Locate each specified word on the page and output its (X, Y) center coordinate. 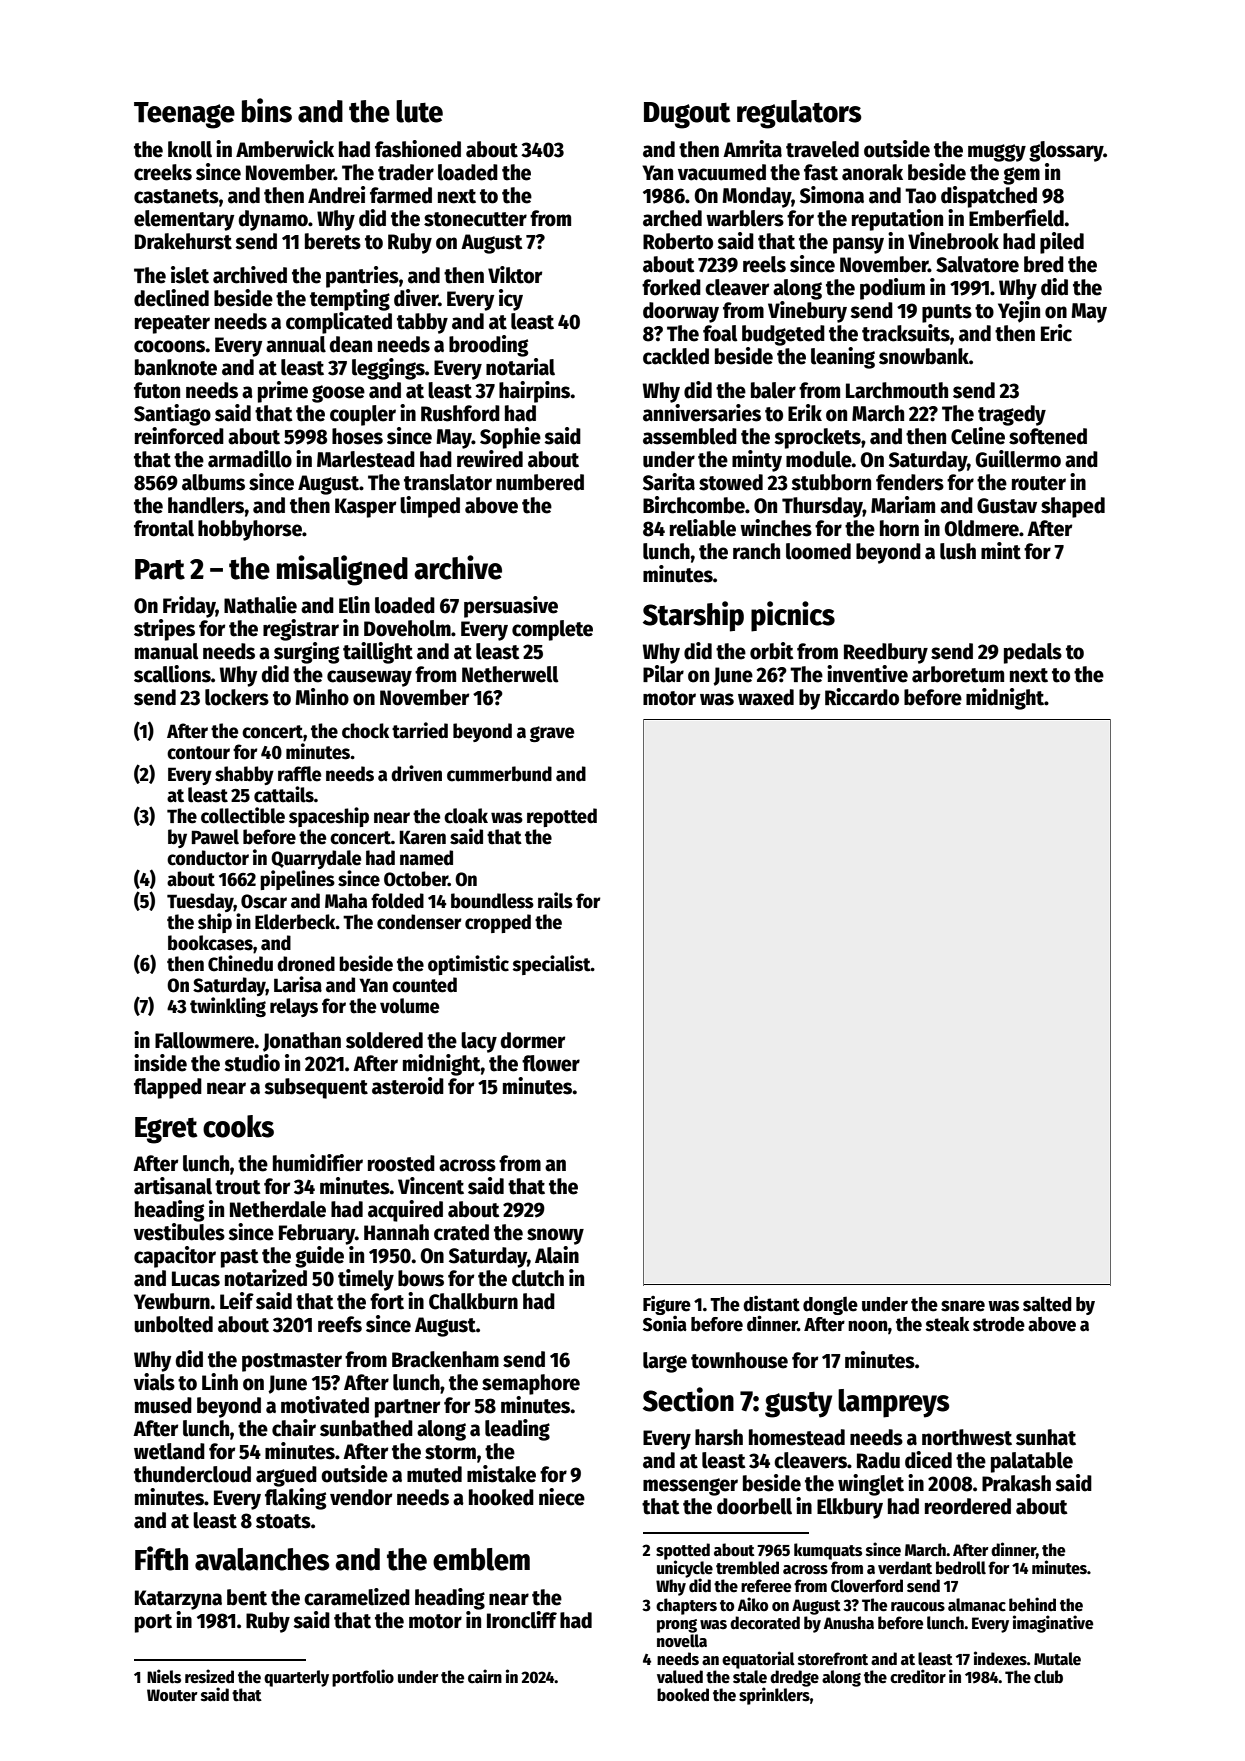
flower (551, 1063)
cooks (238, 1126)
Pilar (663, 674)
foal (720, 333)
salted (1047, 1304)
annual (296, 344)
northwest (967, 1437)
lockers (237, 697)
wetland (169, 1451)
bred (1044, 264)
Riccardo (862, 697)
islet (190, 275)
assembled (690, 436)
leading (517, 1430)
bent (247, 1597)
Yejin (1019, 312)
